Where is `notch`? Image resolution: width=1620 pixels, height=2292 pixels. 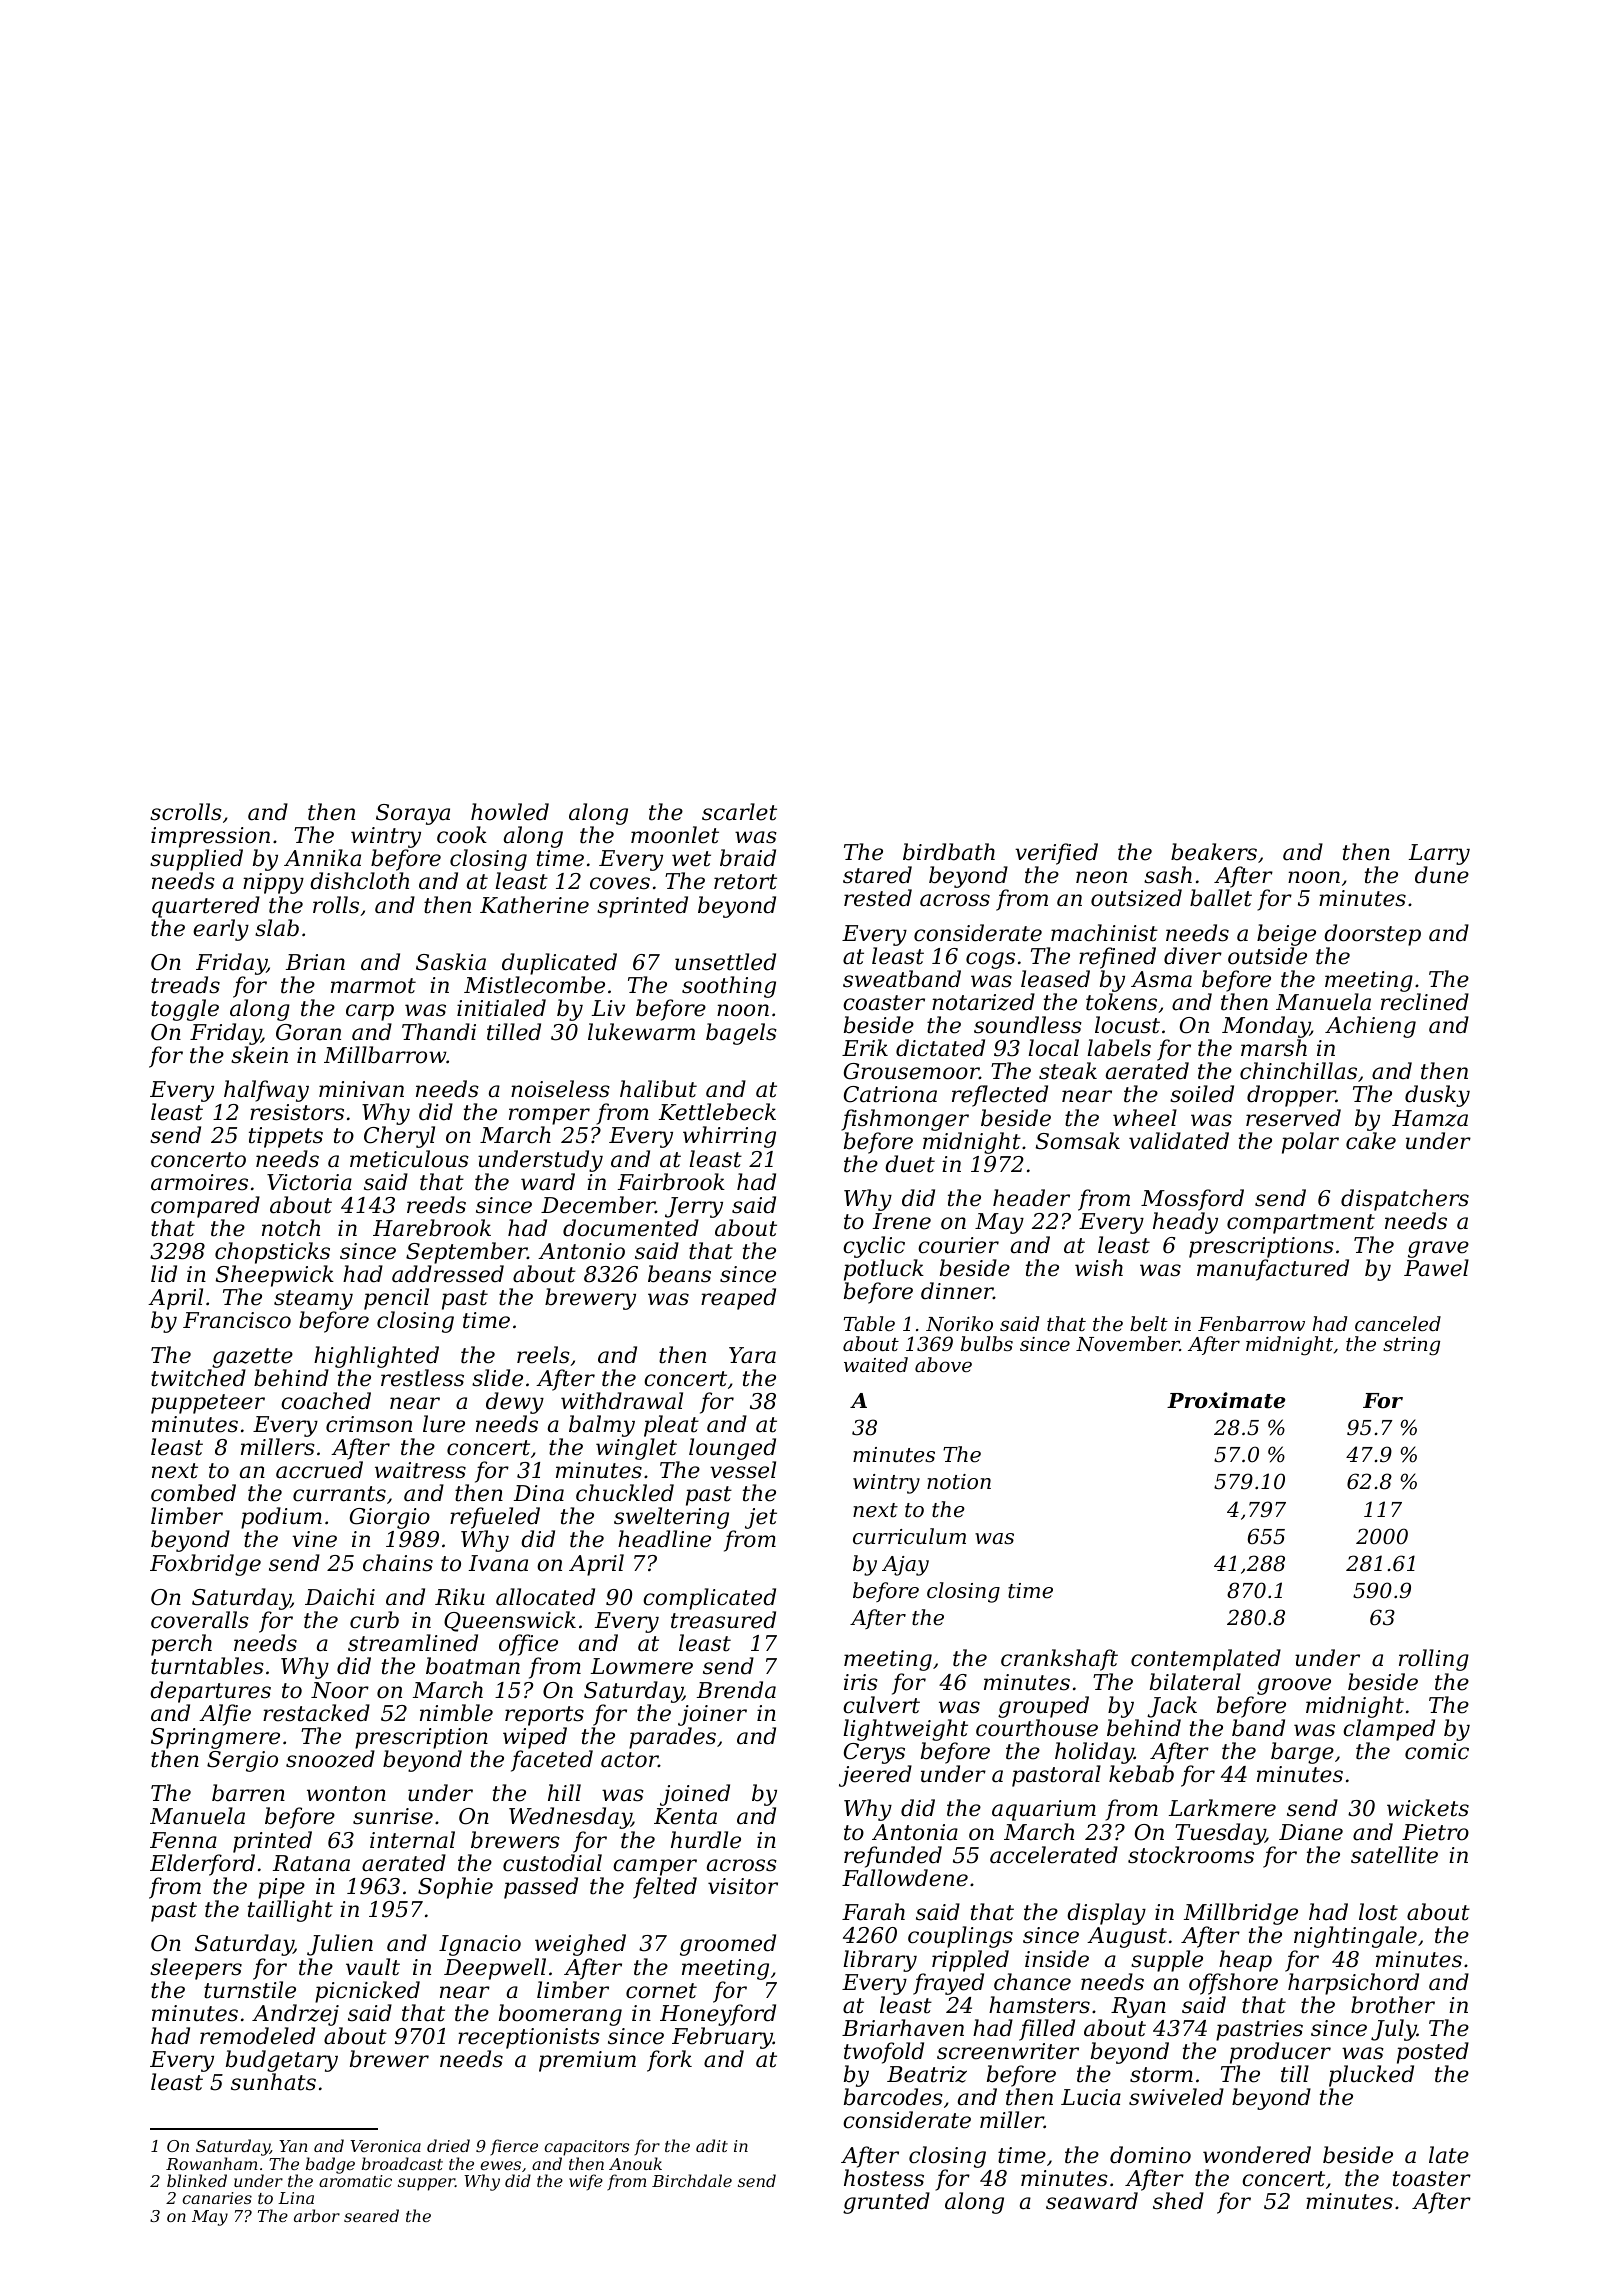 notch is located at coordinates (291, 1228).
